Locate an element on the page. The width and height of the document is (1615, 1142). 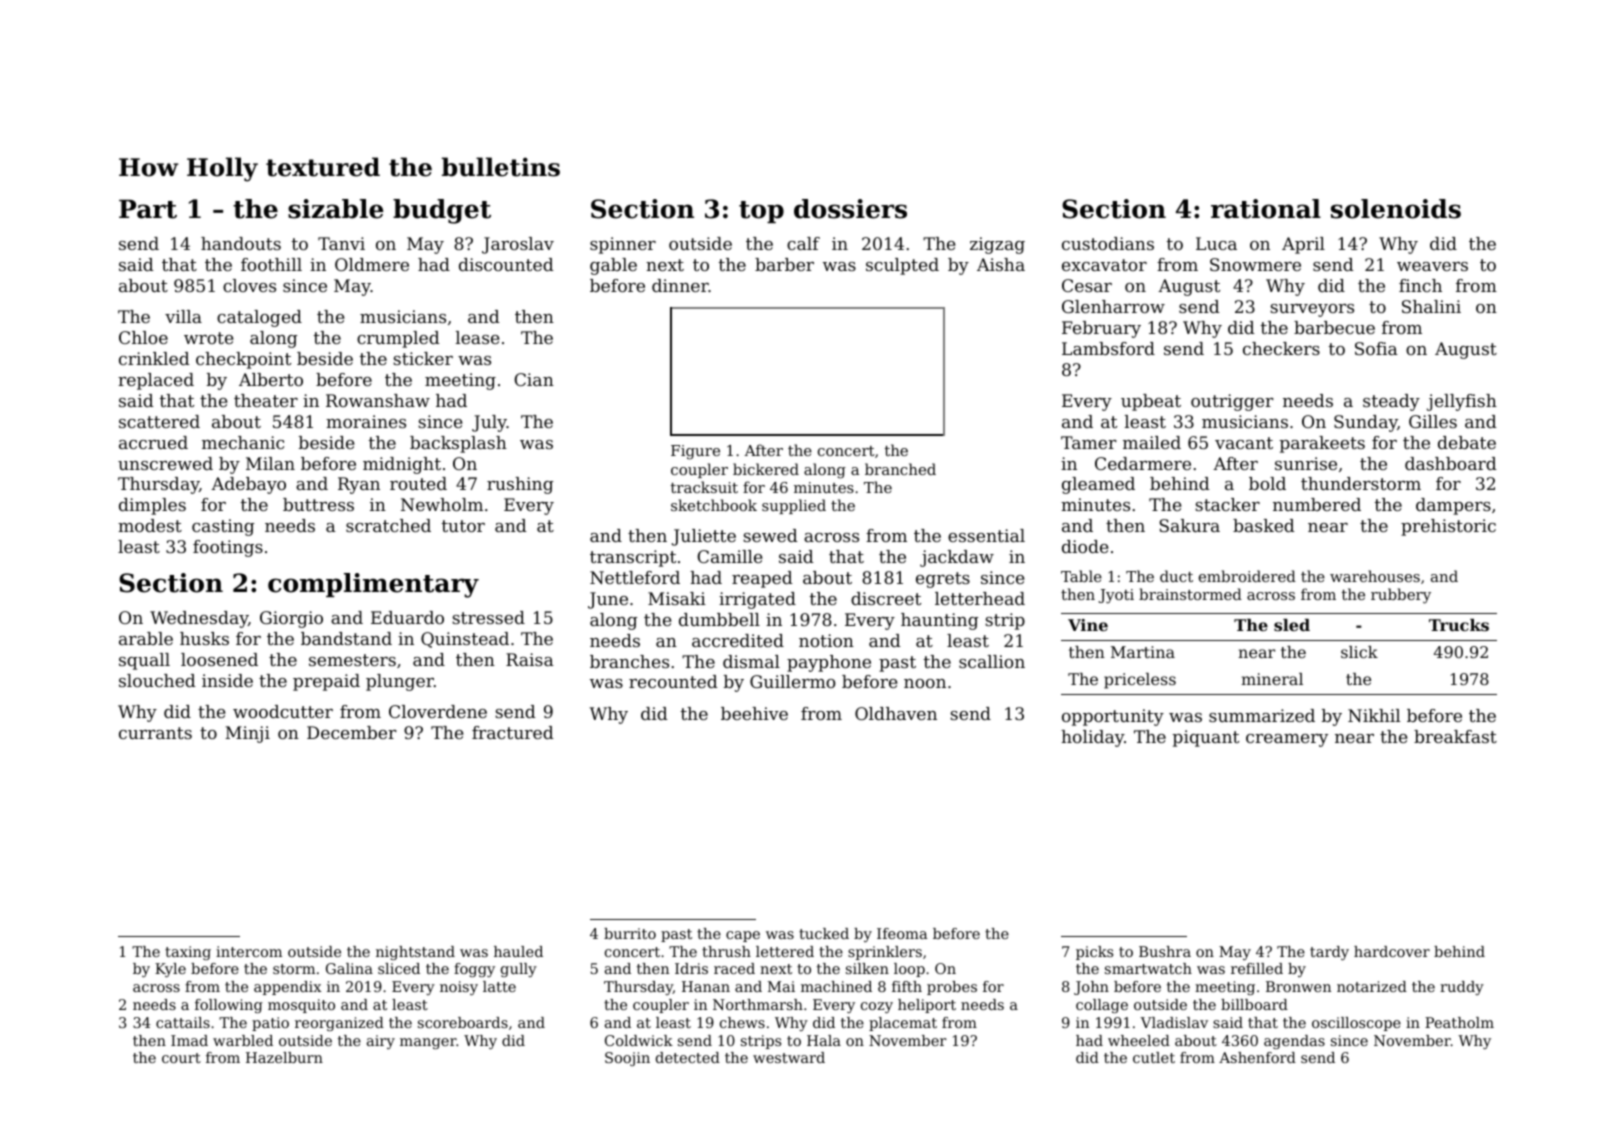
westward is located at coordinates (789, 1057).
